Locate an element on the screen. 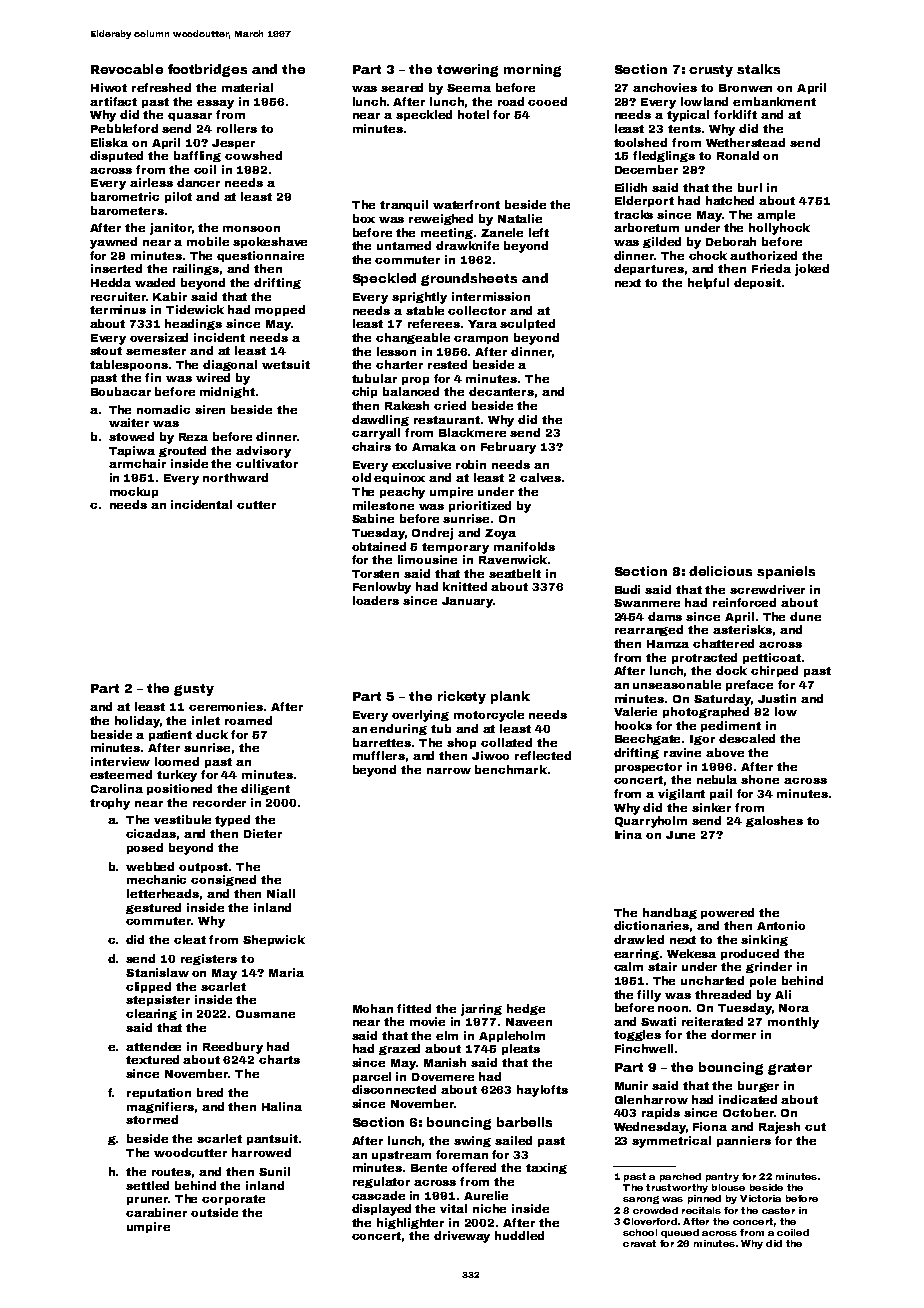 The image size is (924, 1308). helpful is located at coordinates (708, 283).
